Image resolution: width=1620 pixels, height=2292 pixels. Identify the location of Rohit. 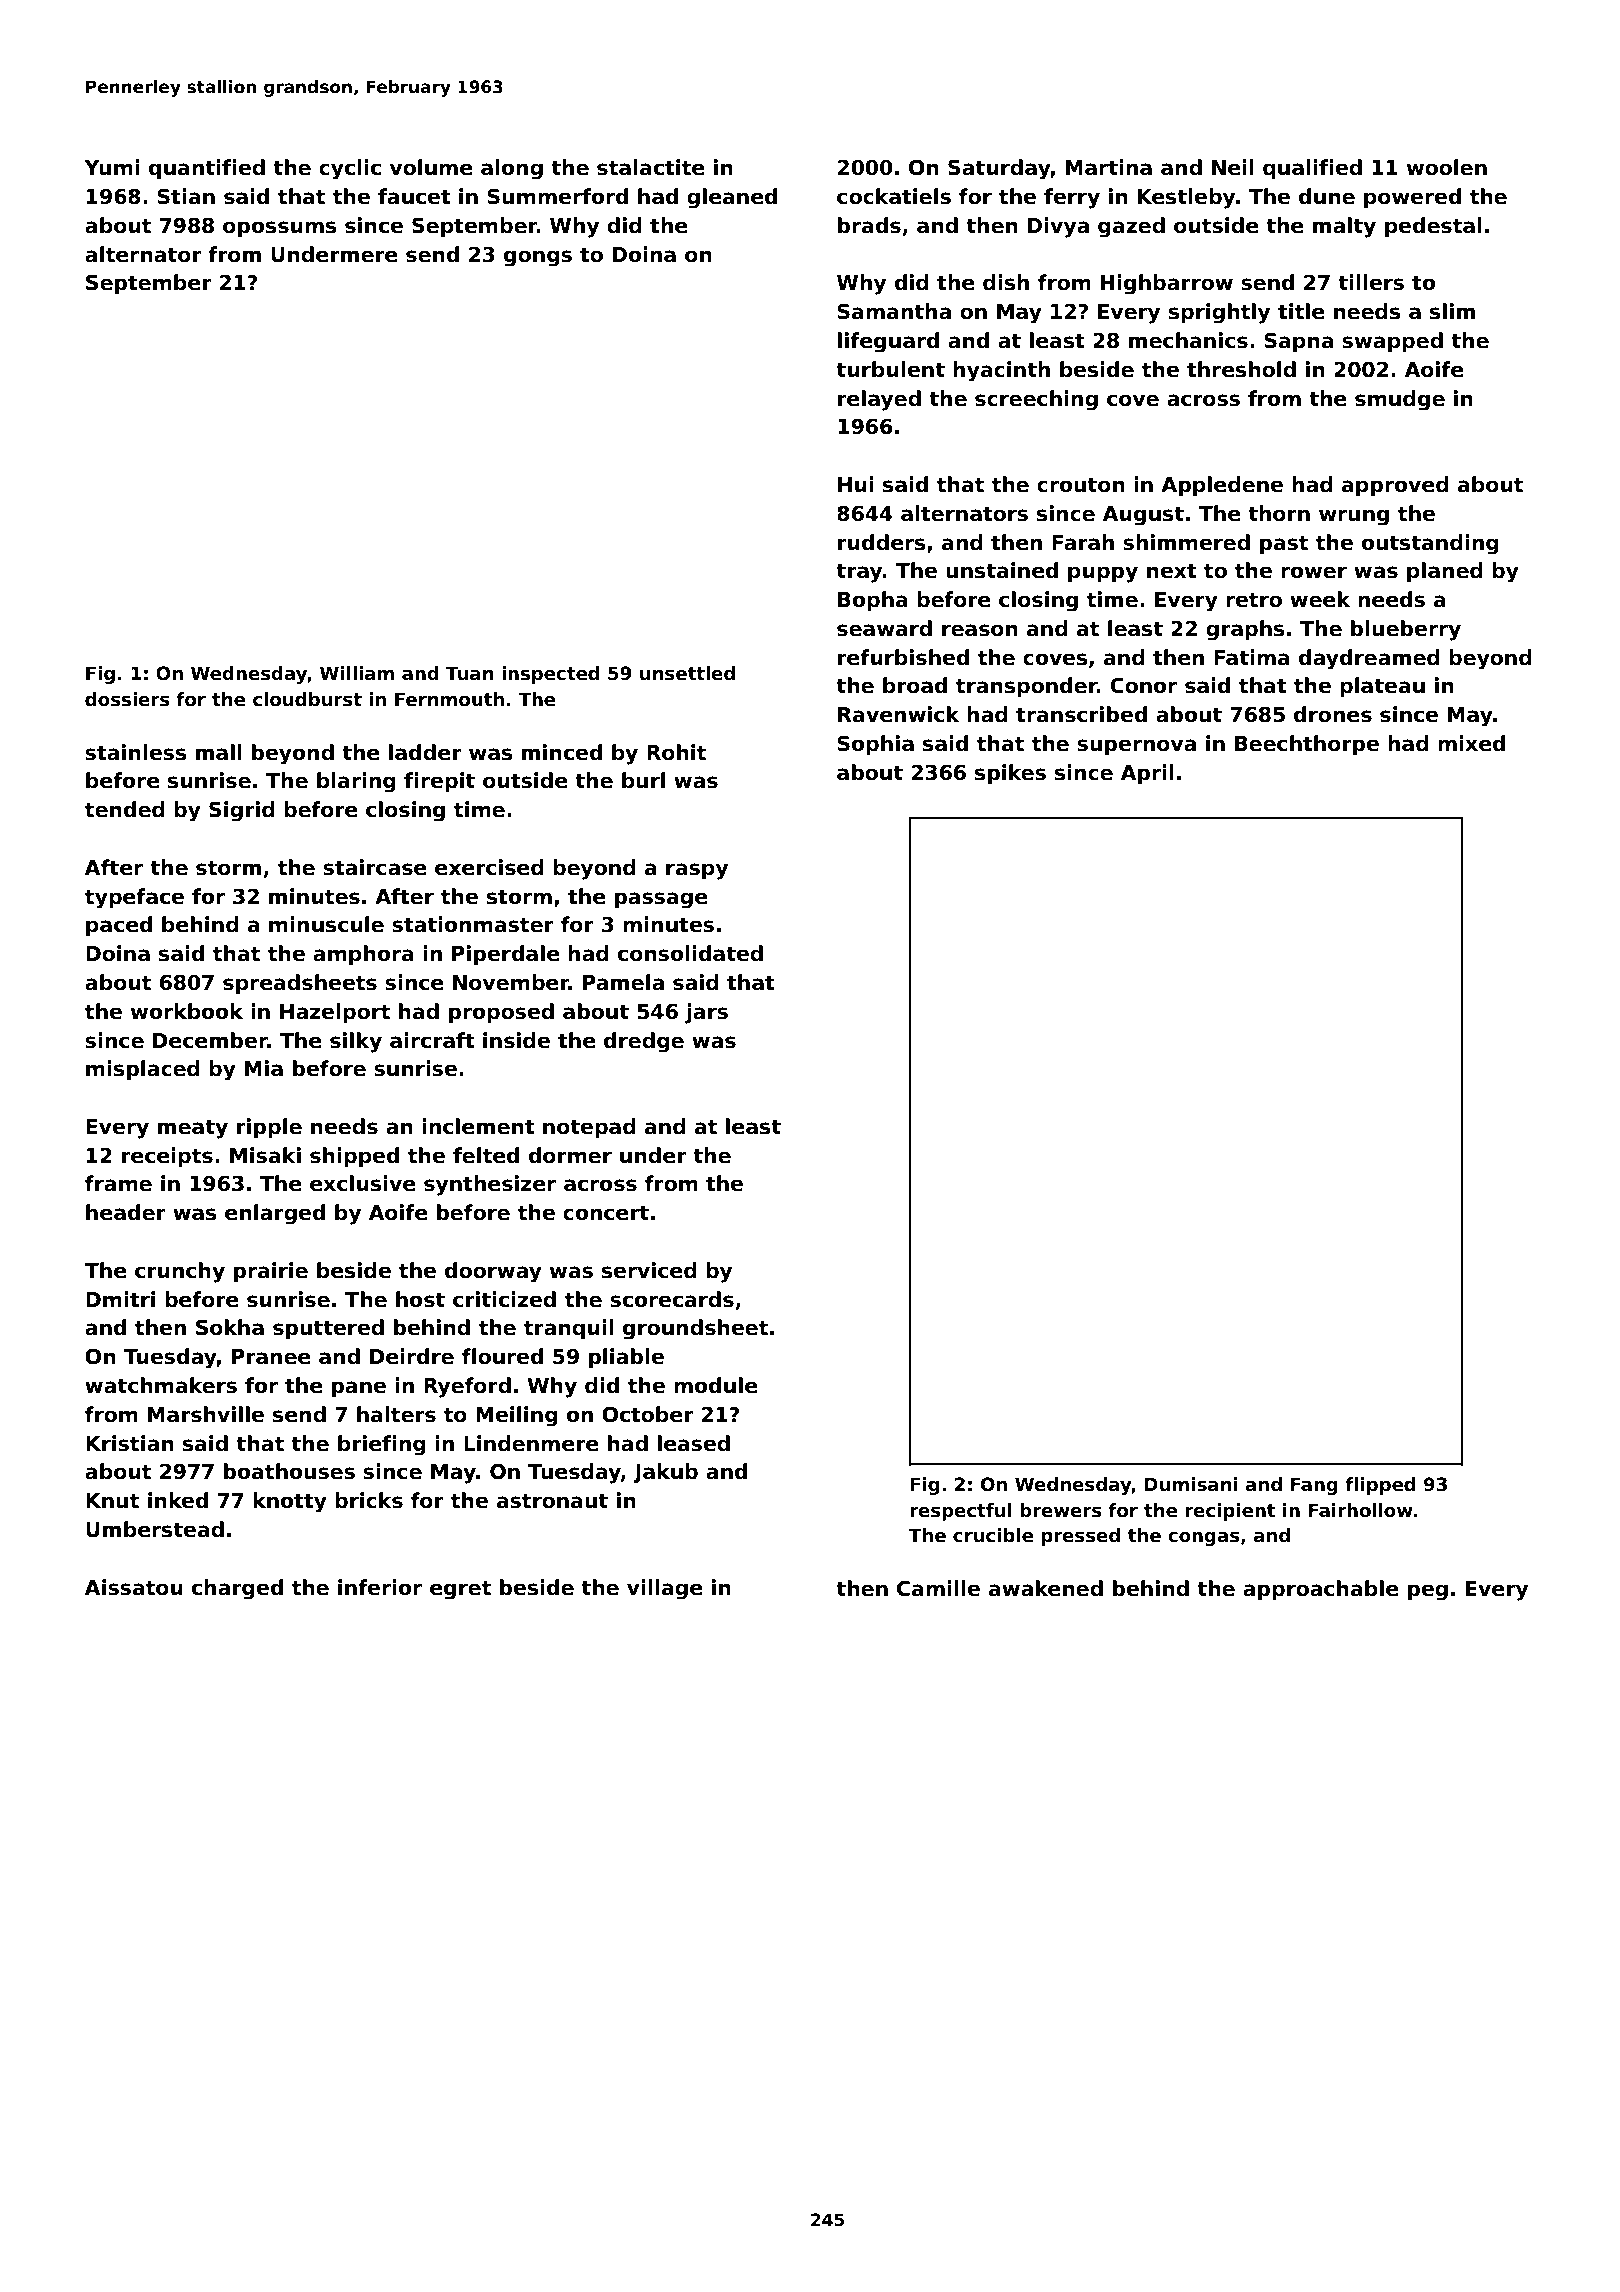
(676, 752).
